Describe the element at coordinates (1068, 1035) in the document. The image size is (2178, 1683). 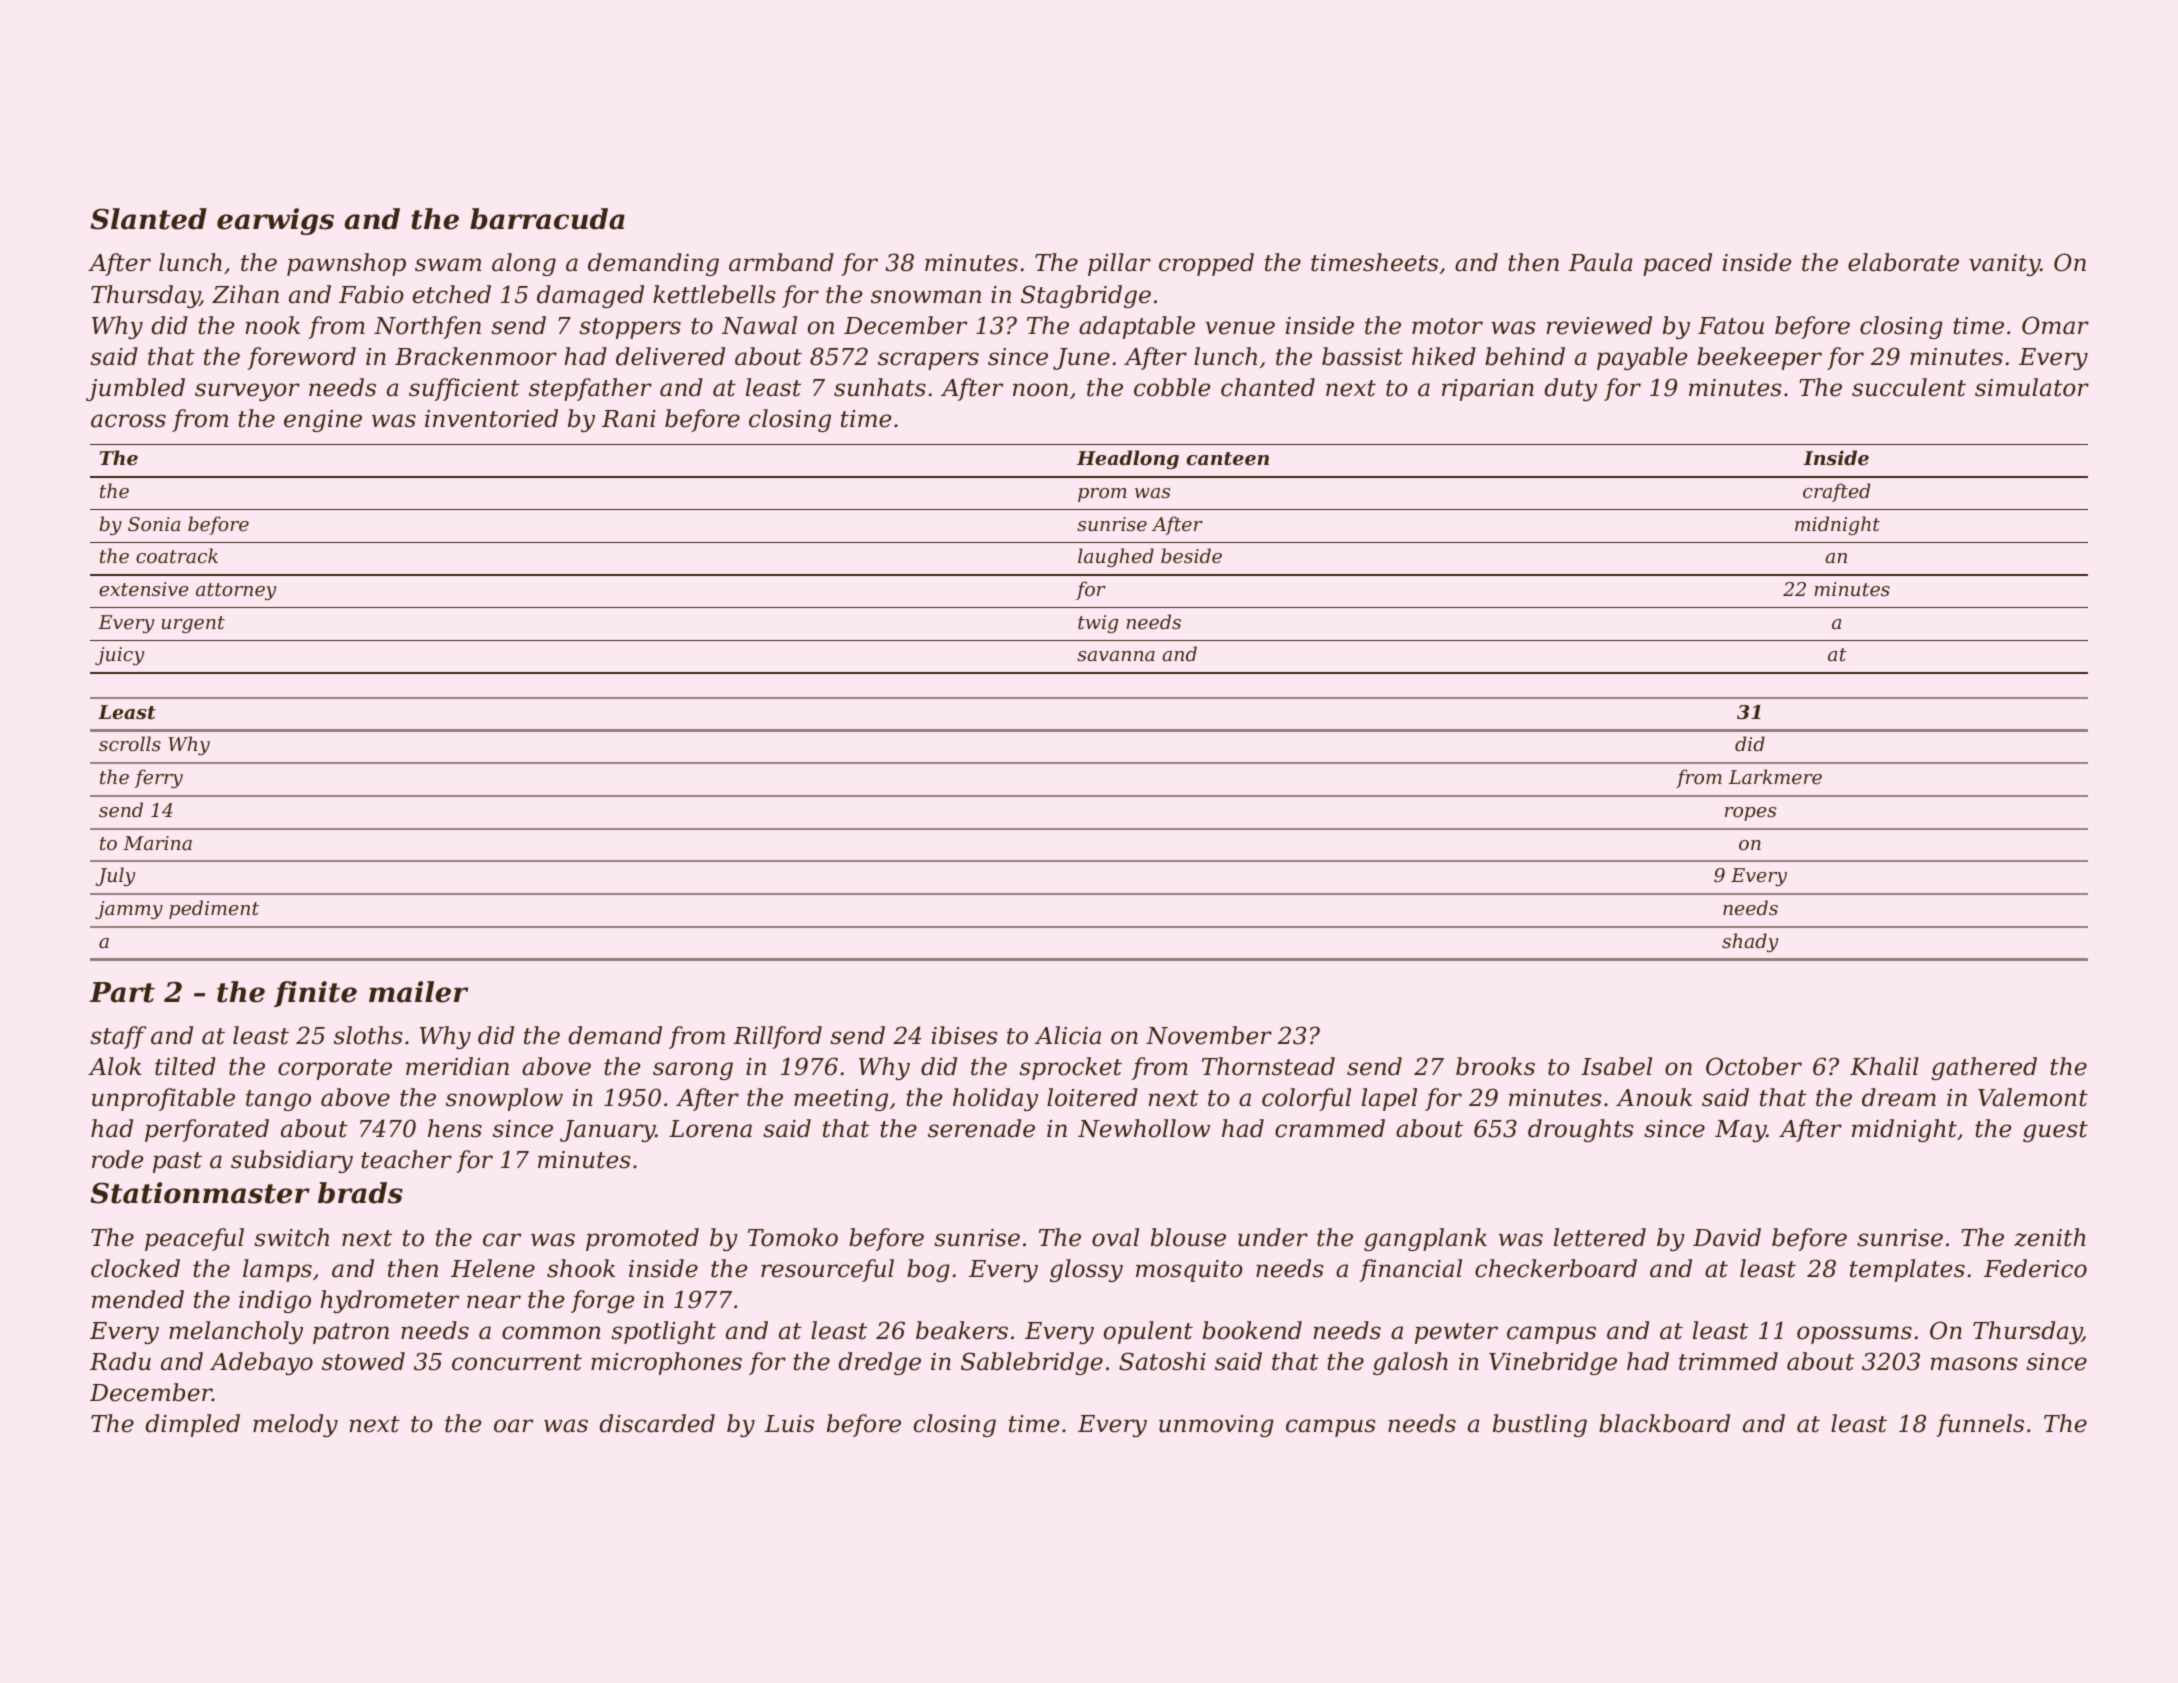
I see `Alicia` at that location.
